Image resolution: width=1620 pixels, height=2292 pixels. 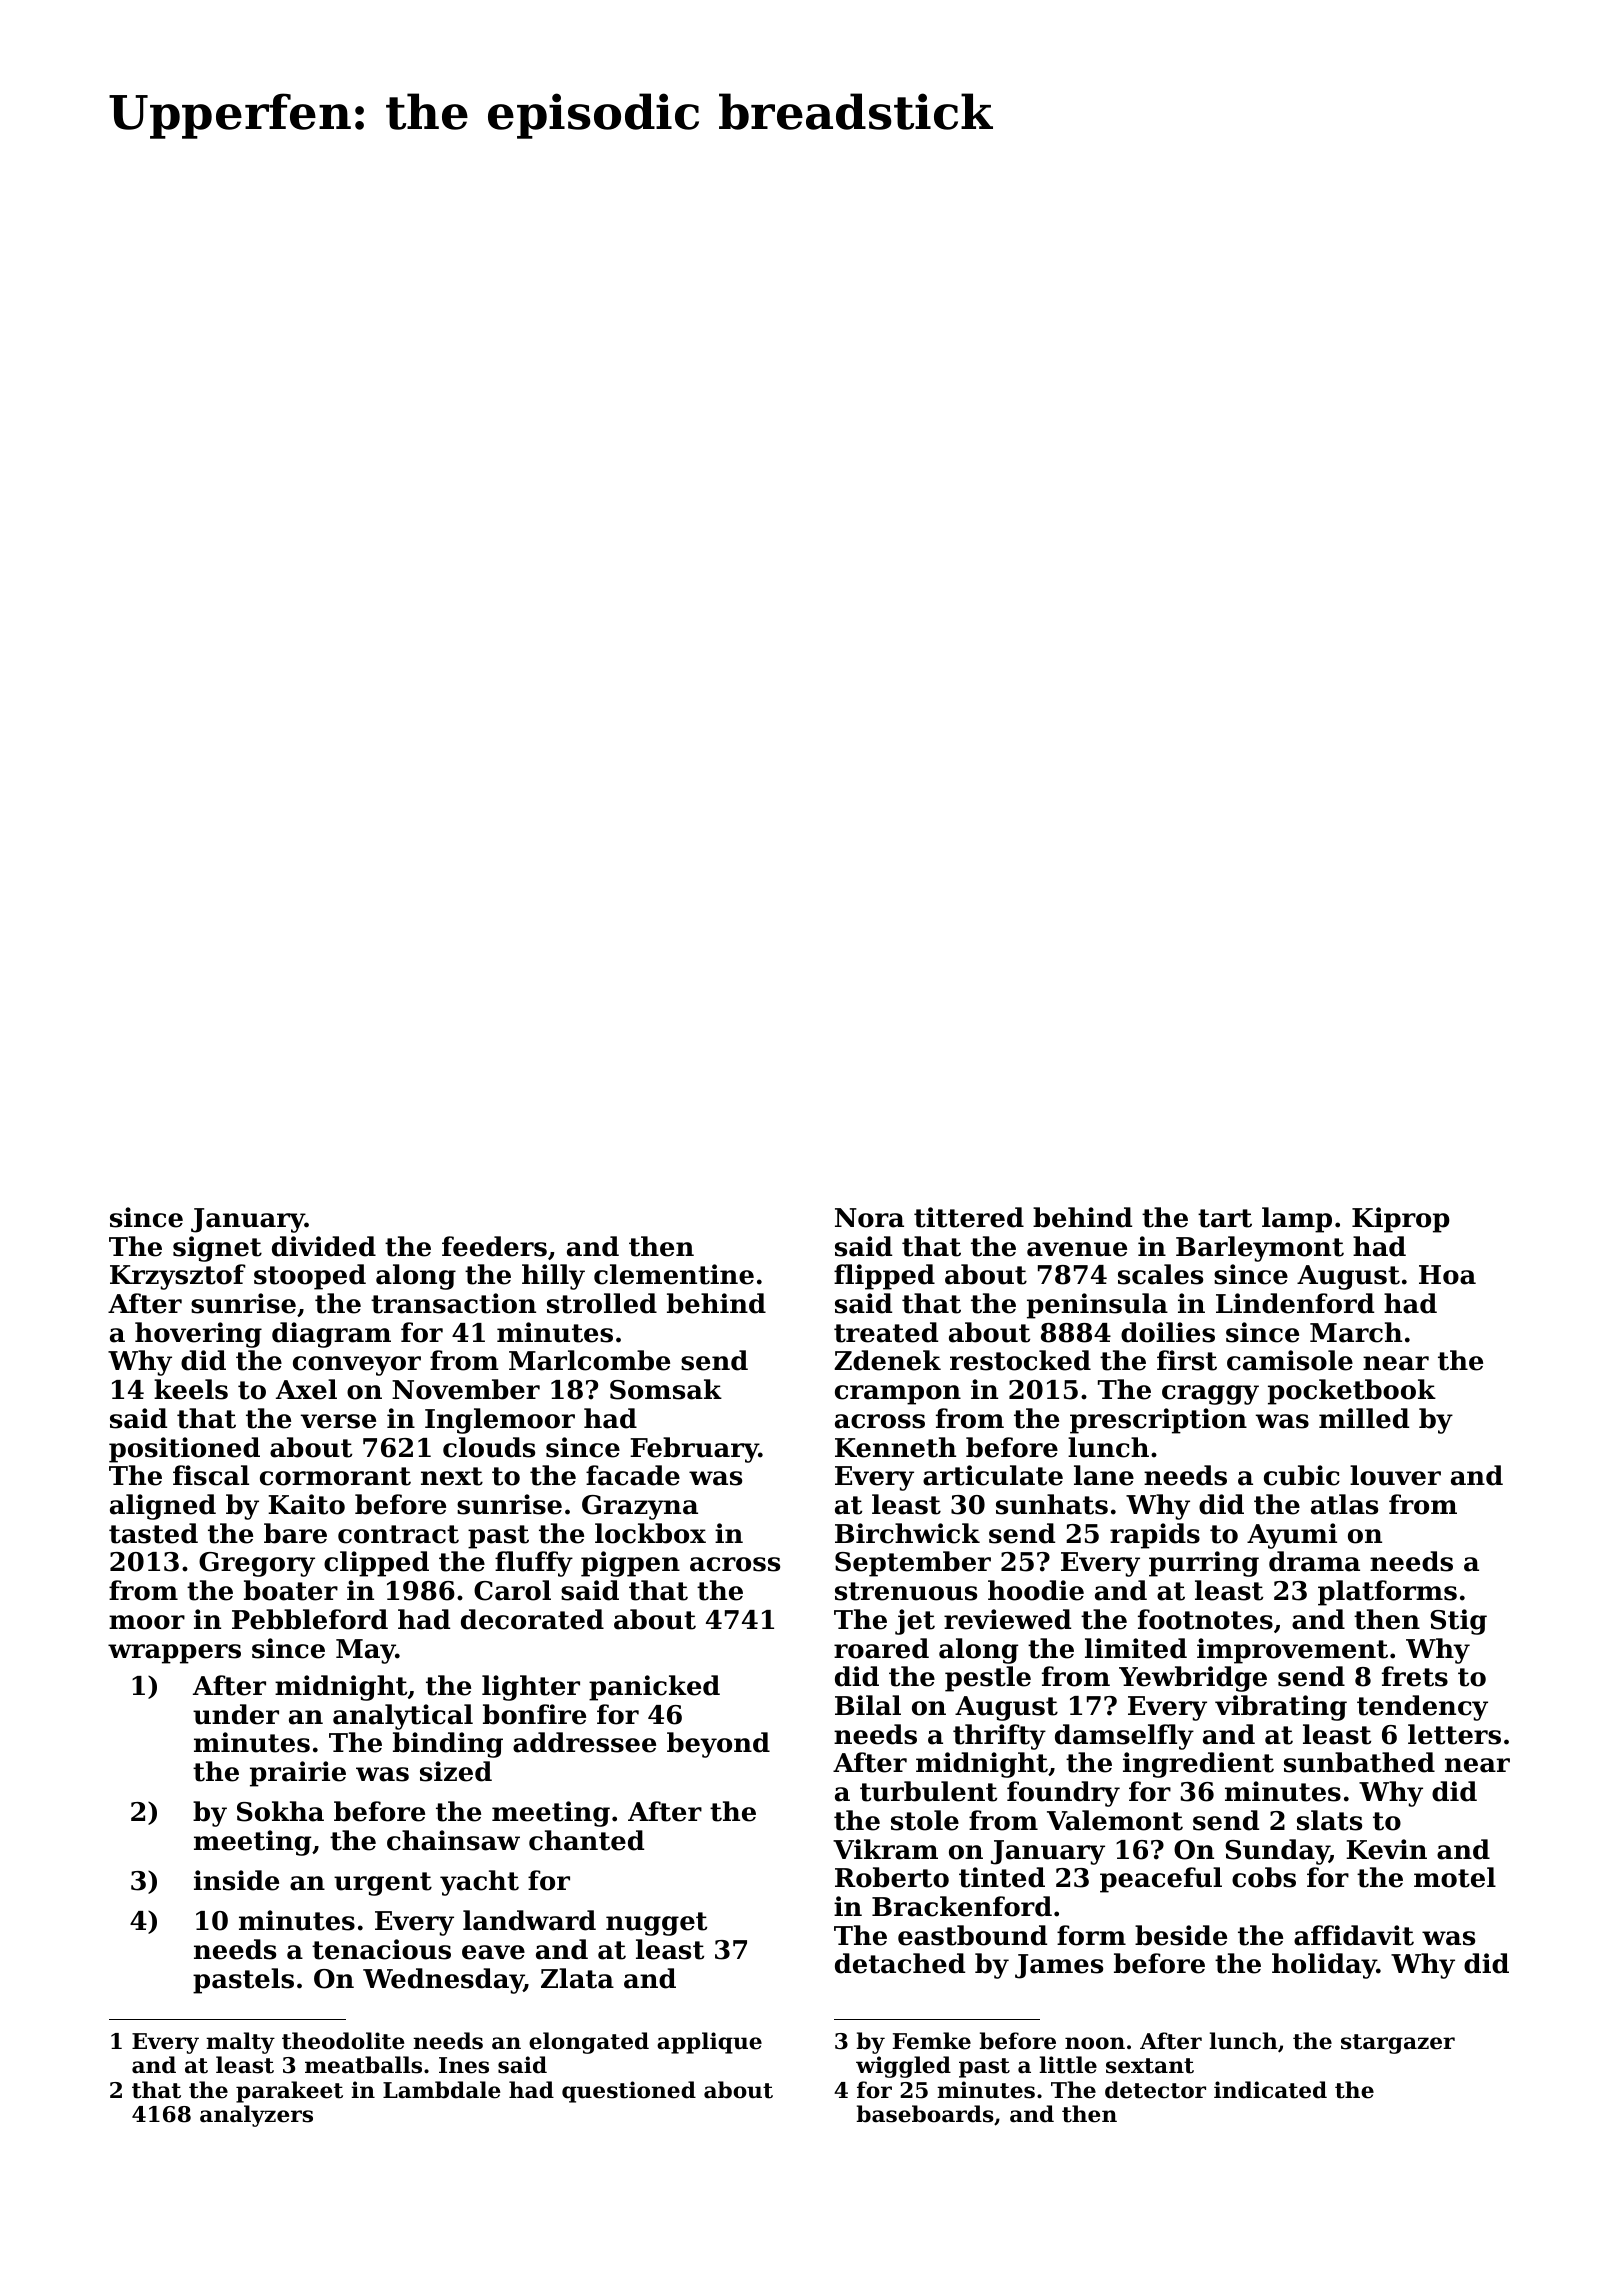 What do you see at coordinates (666, 1389) in the image?
I see `Somsak` at bounding box center [666, 1389].
